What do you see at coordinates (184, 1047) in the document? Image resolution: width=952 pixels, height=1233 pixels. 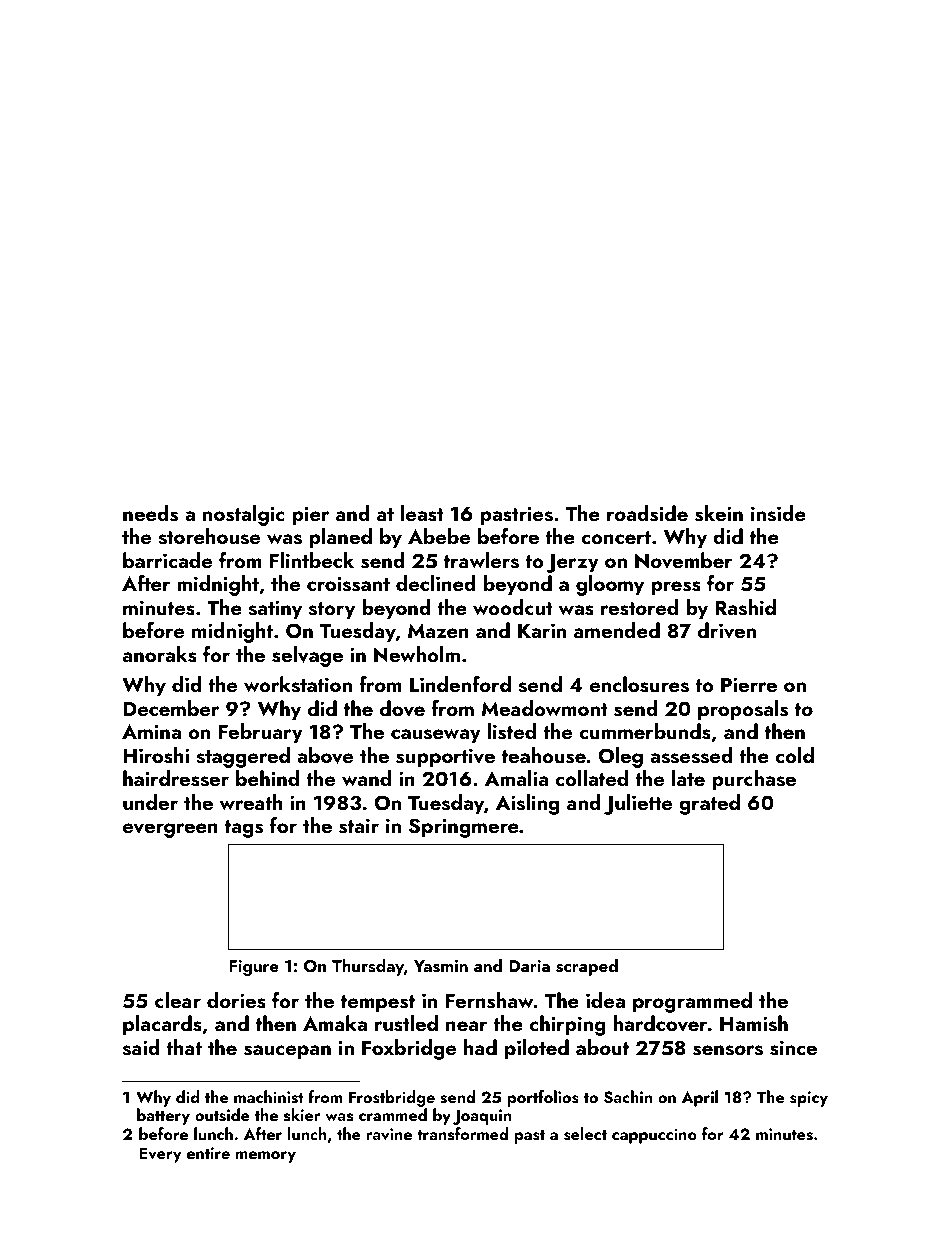 I see `that` at bounding box center [184, 1047].
